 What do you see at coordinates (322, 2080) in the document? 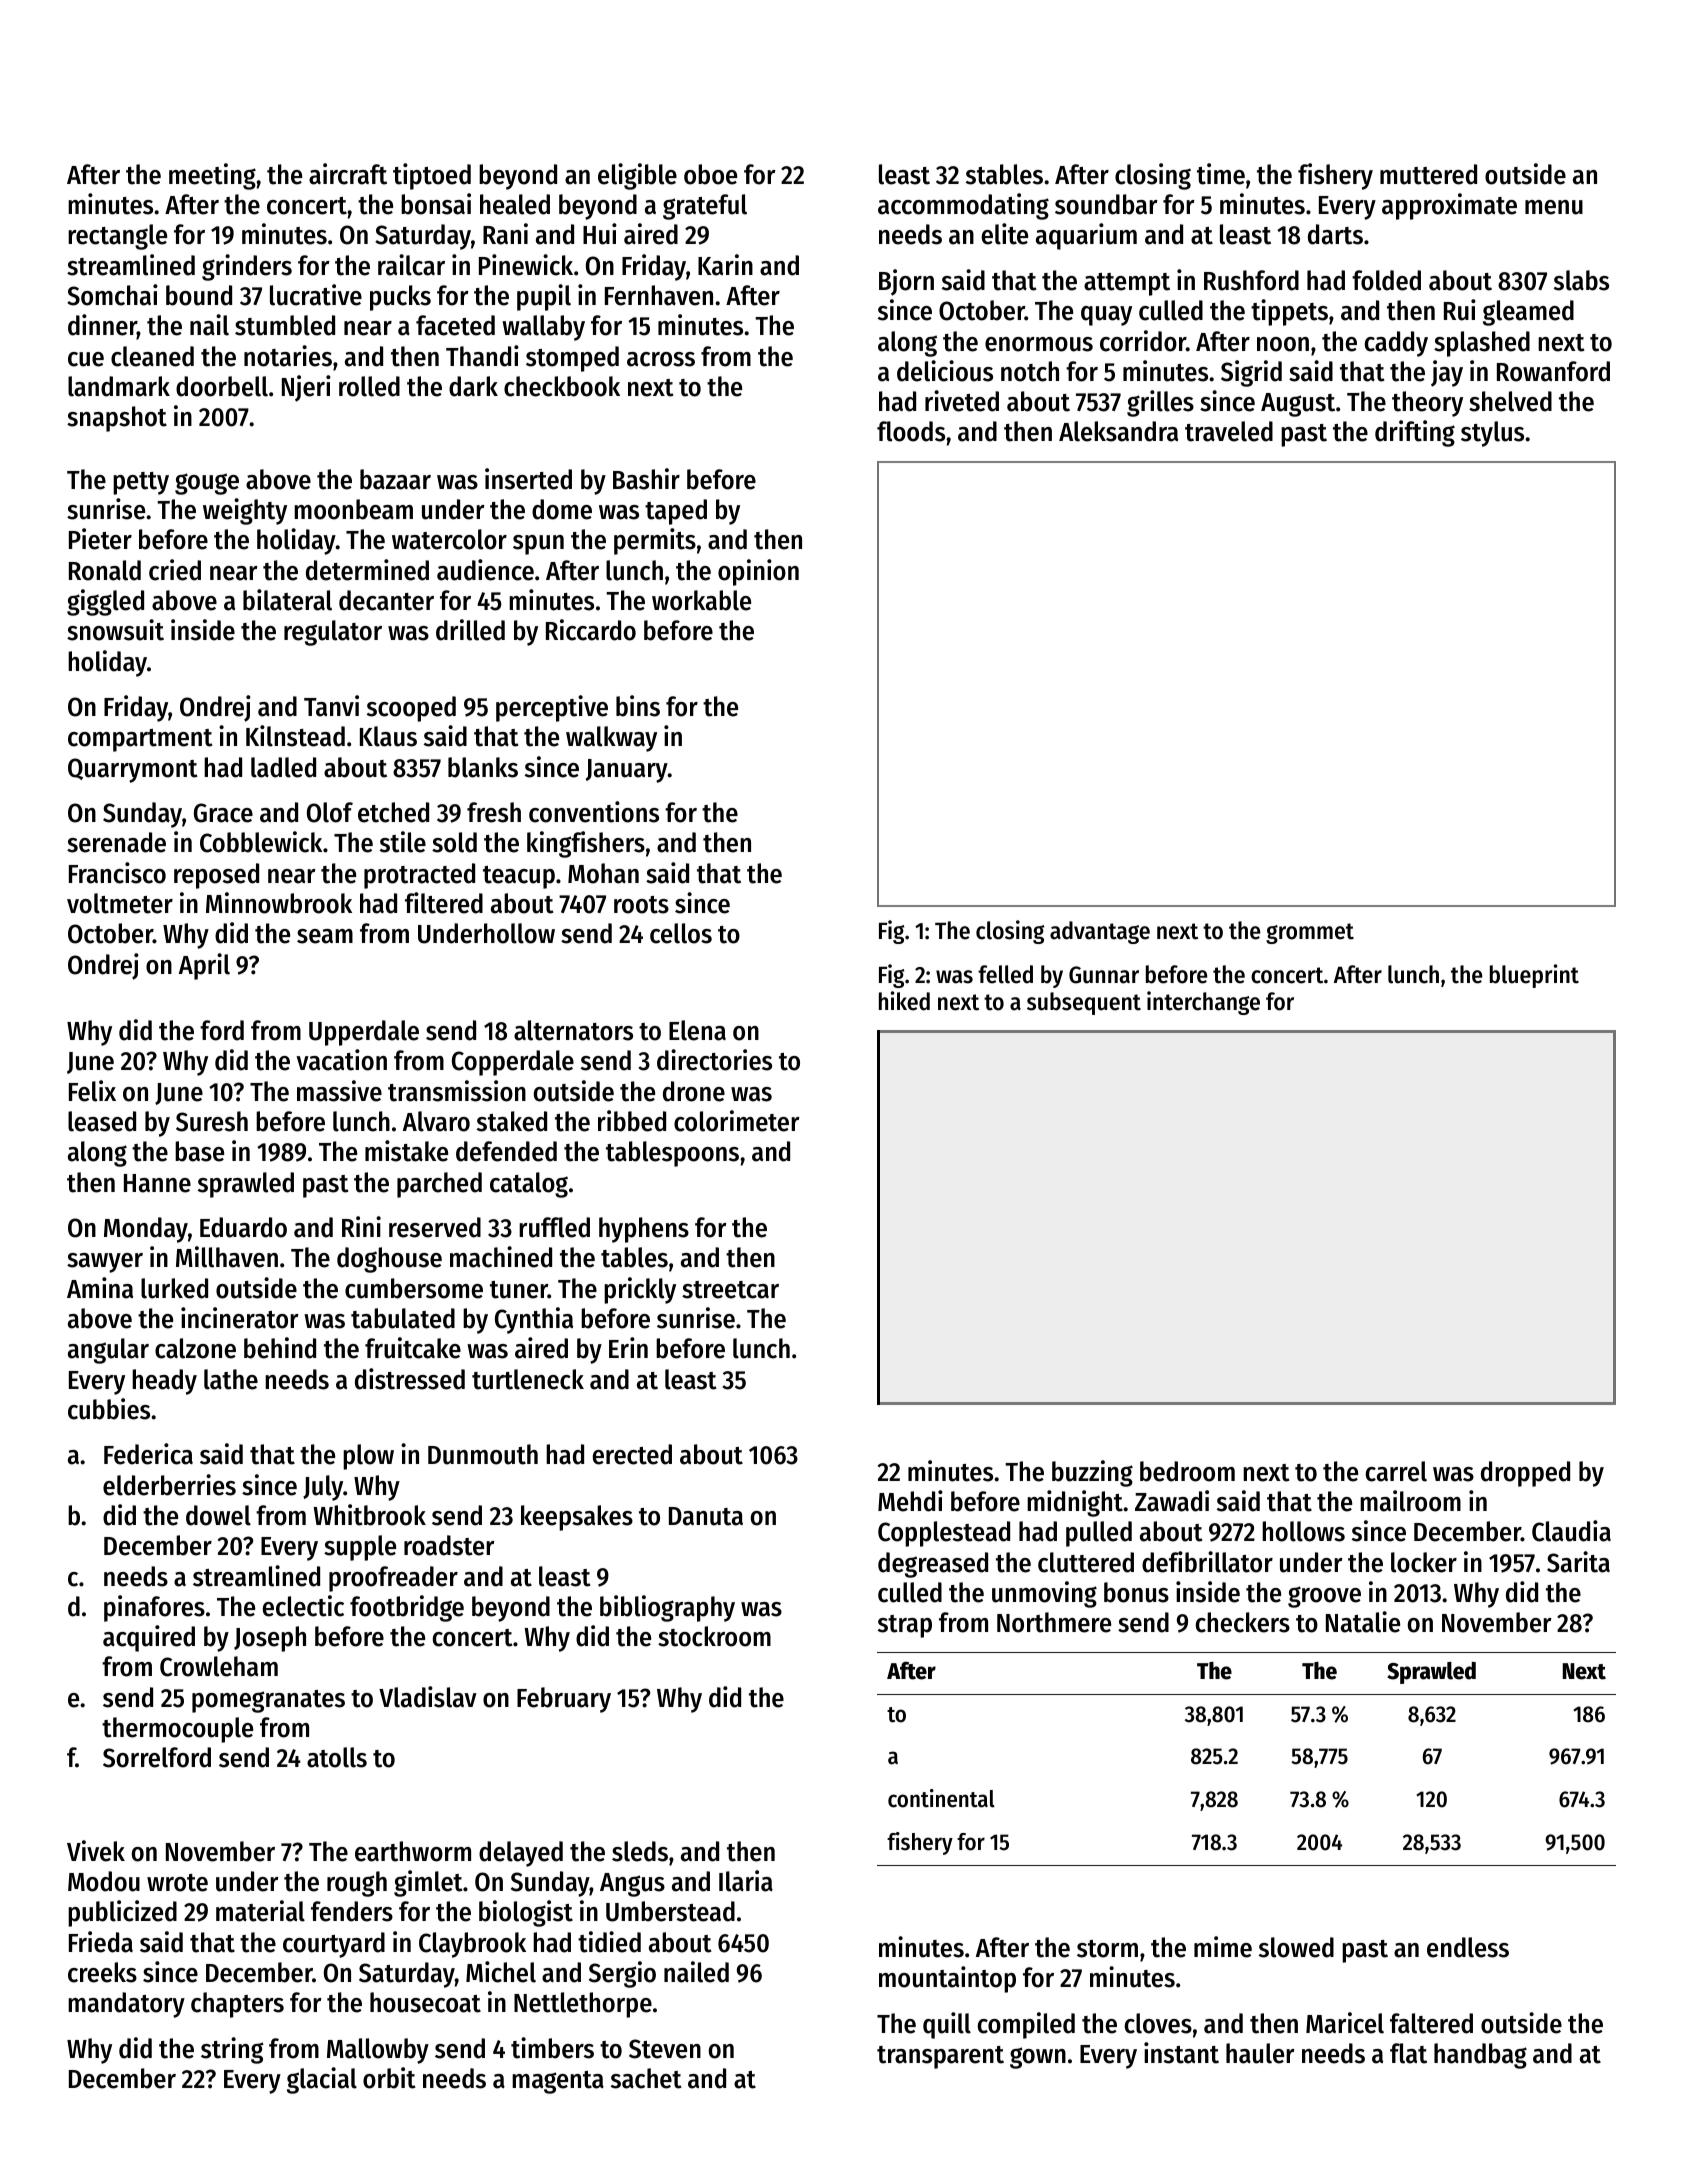
I see `glacial` at bounding box center [322, 2080].
